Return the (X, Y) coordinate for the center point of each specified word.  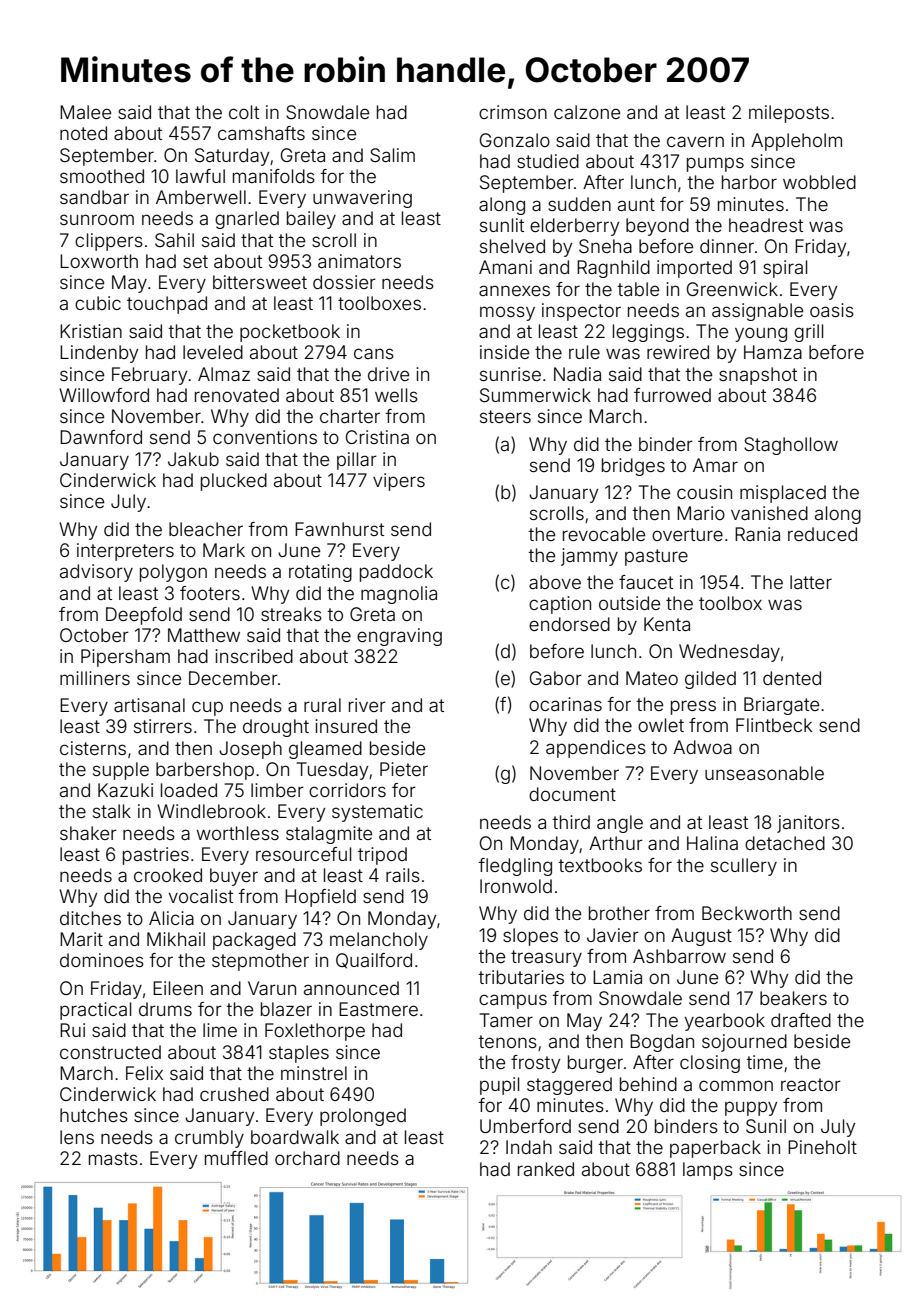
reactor (811, 1084)
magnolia (399, 595)
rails (403, 875)
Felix (144, 1073)
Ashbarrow (679, 956)
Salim (392, 155)
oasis (832, 310)
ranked (546, 1169)
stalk (112, 811)
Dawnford (101, 437)
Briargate (781, 706)
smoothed (102, 176)
